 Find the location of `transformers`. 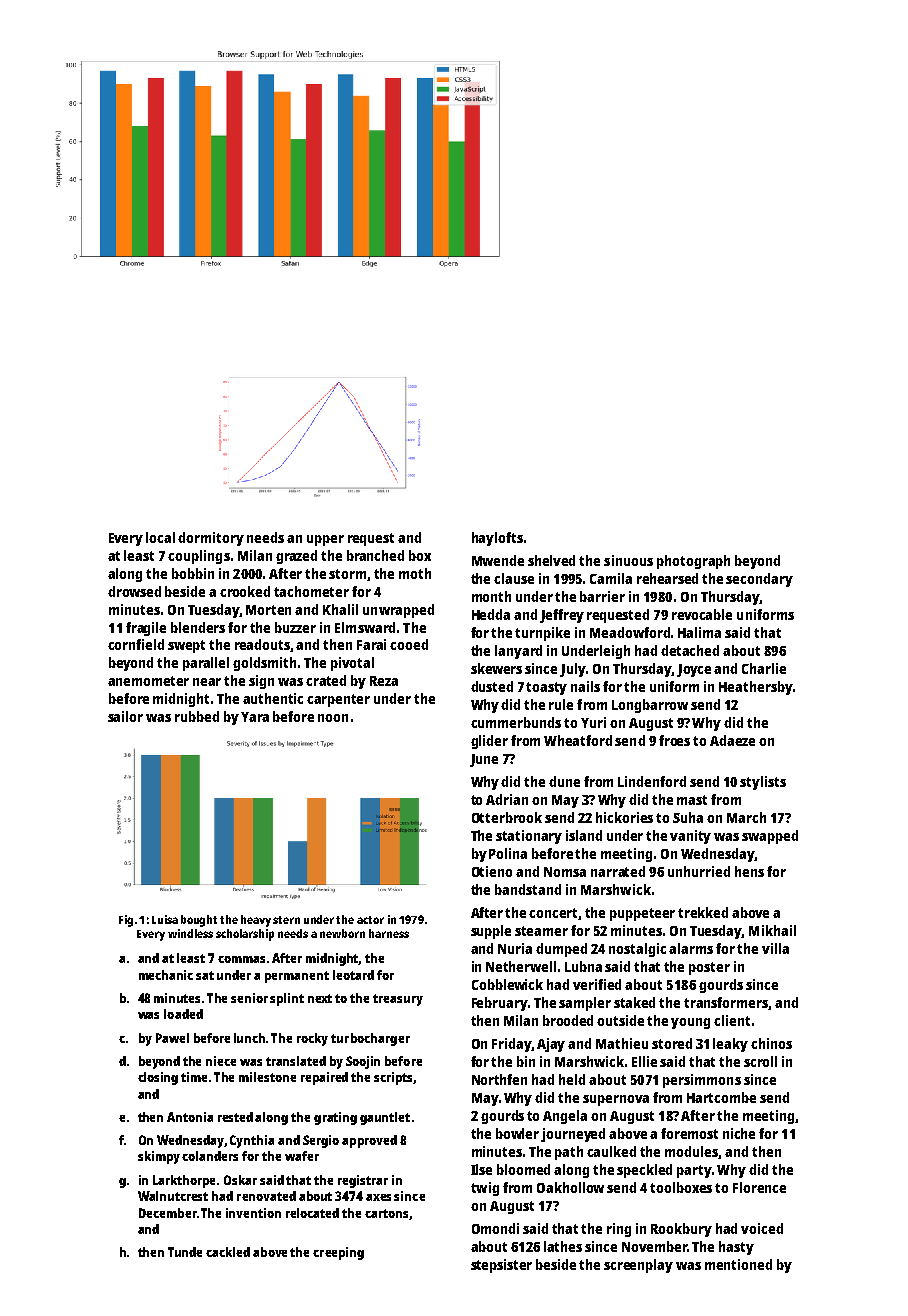

transformers is located at coordinates (726, 1002).
